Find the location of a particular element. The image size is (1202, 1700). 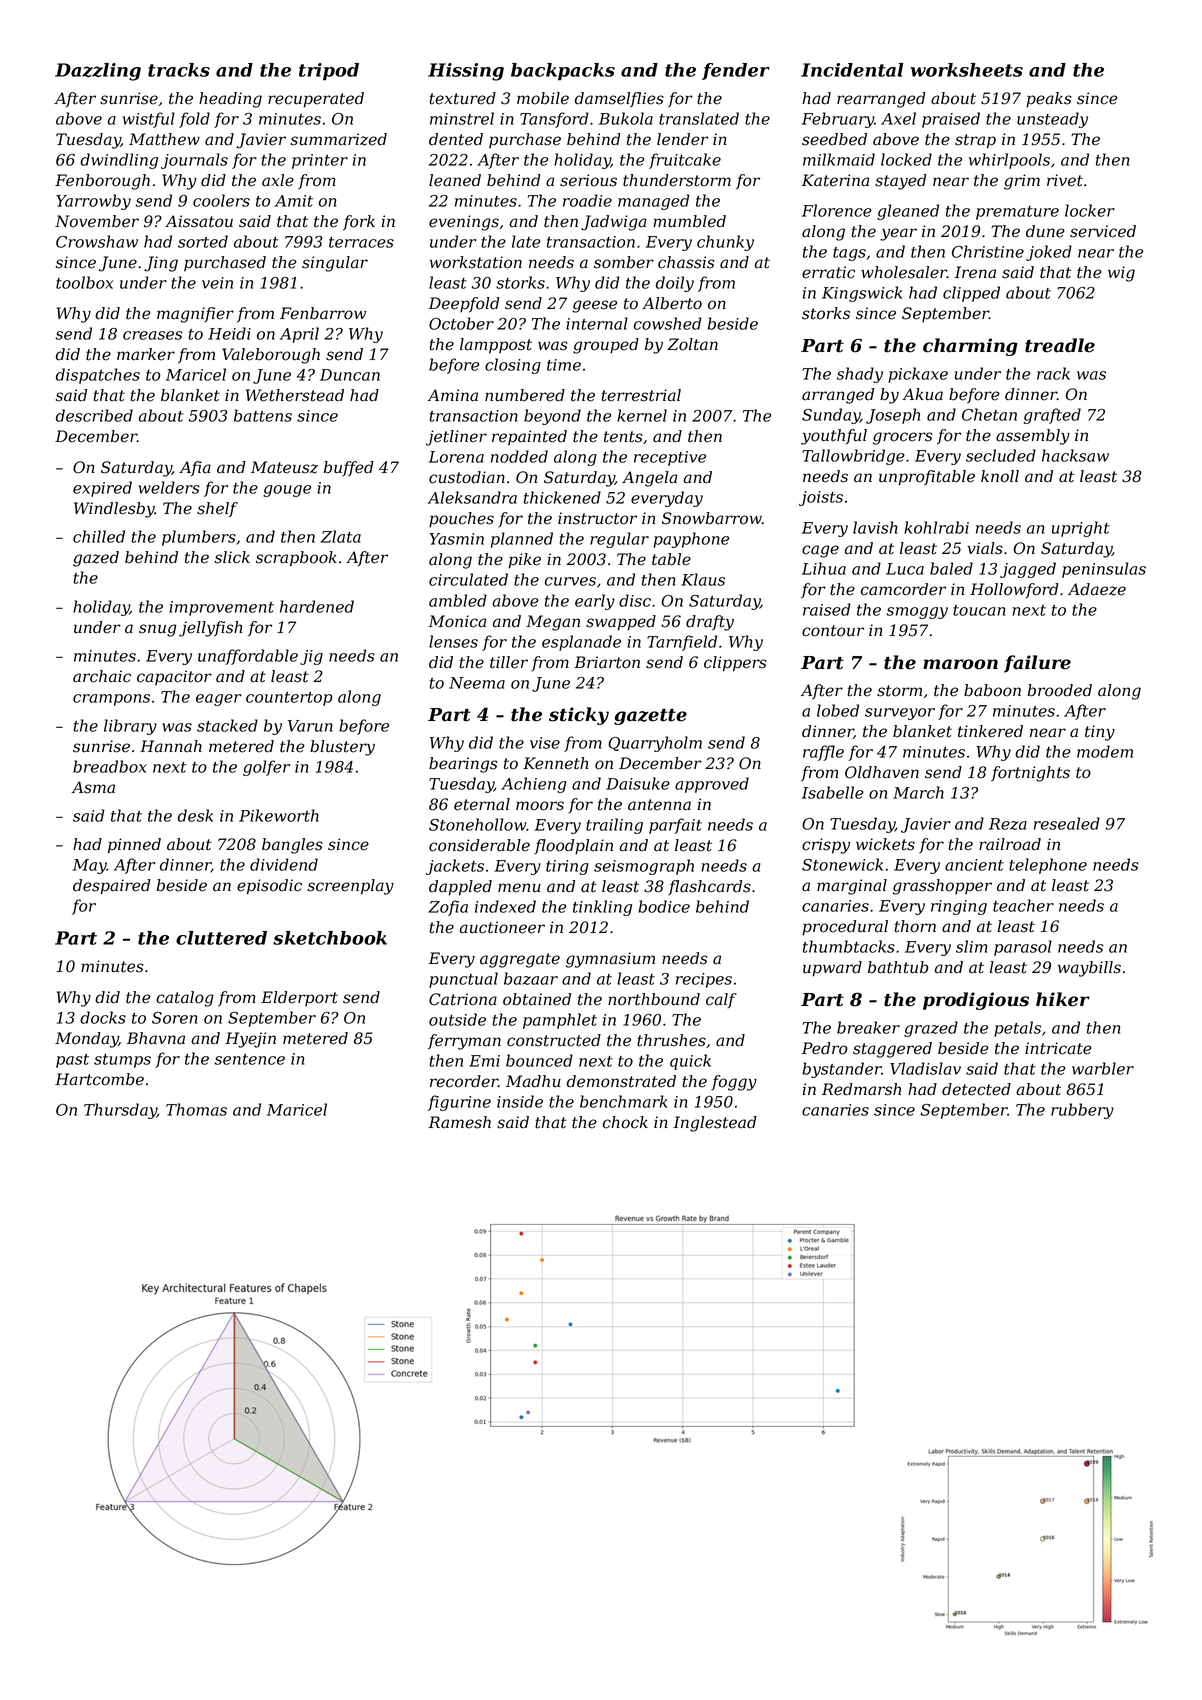

parasol is located at coordinates (1023, 948).
